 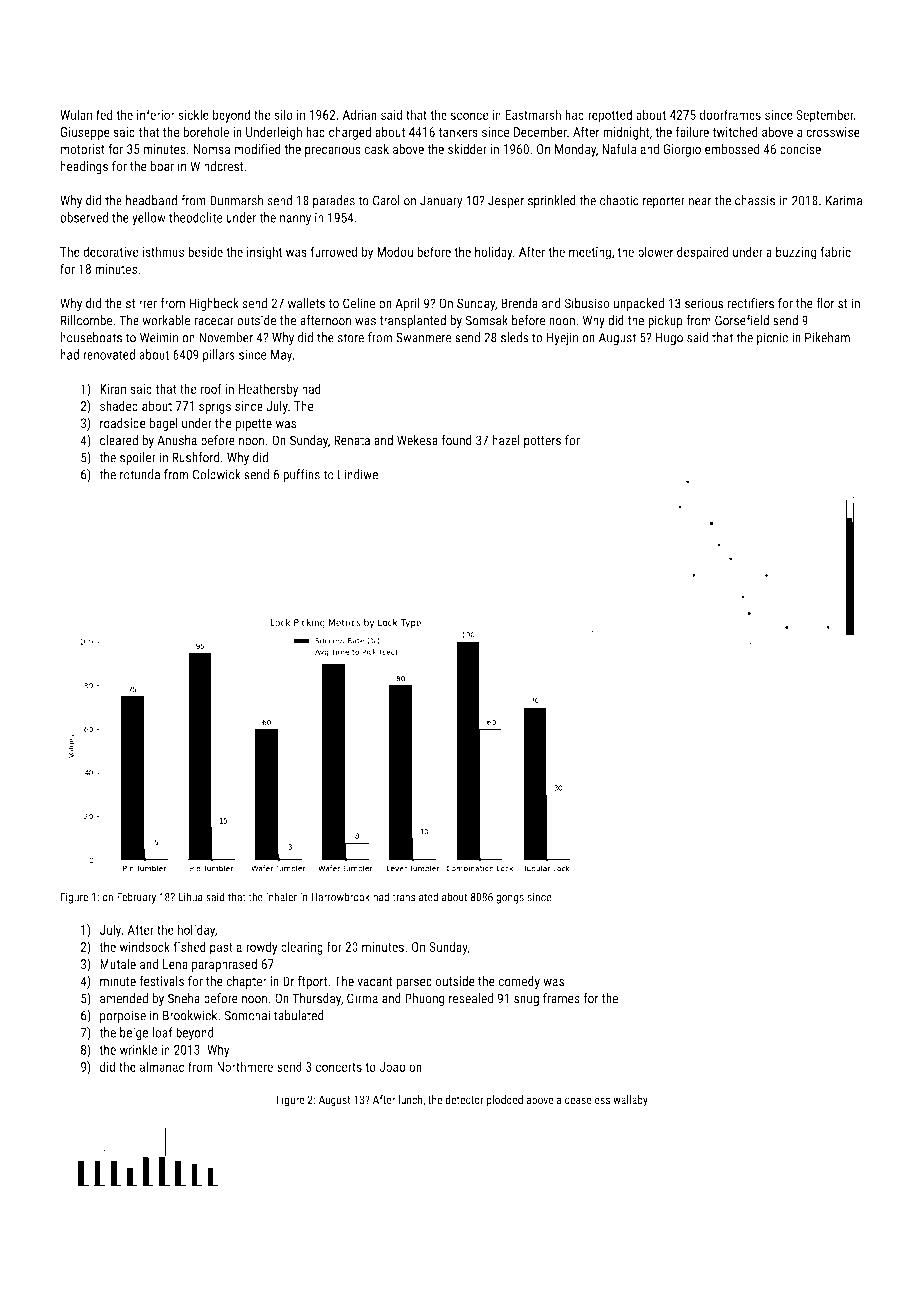 I want to click on inferior, so click(x=156, y=114).
